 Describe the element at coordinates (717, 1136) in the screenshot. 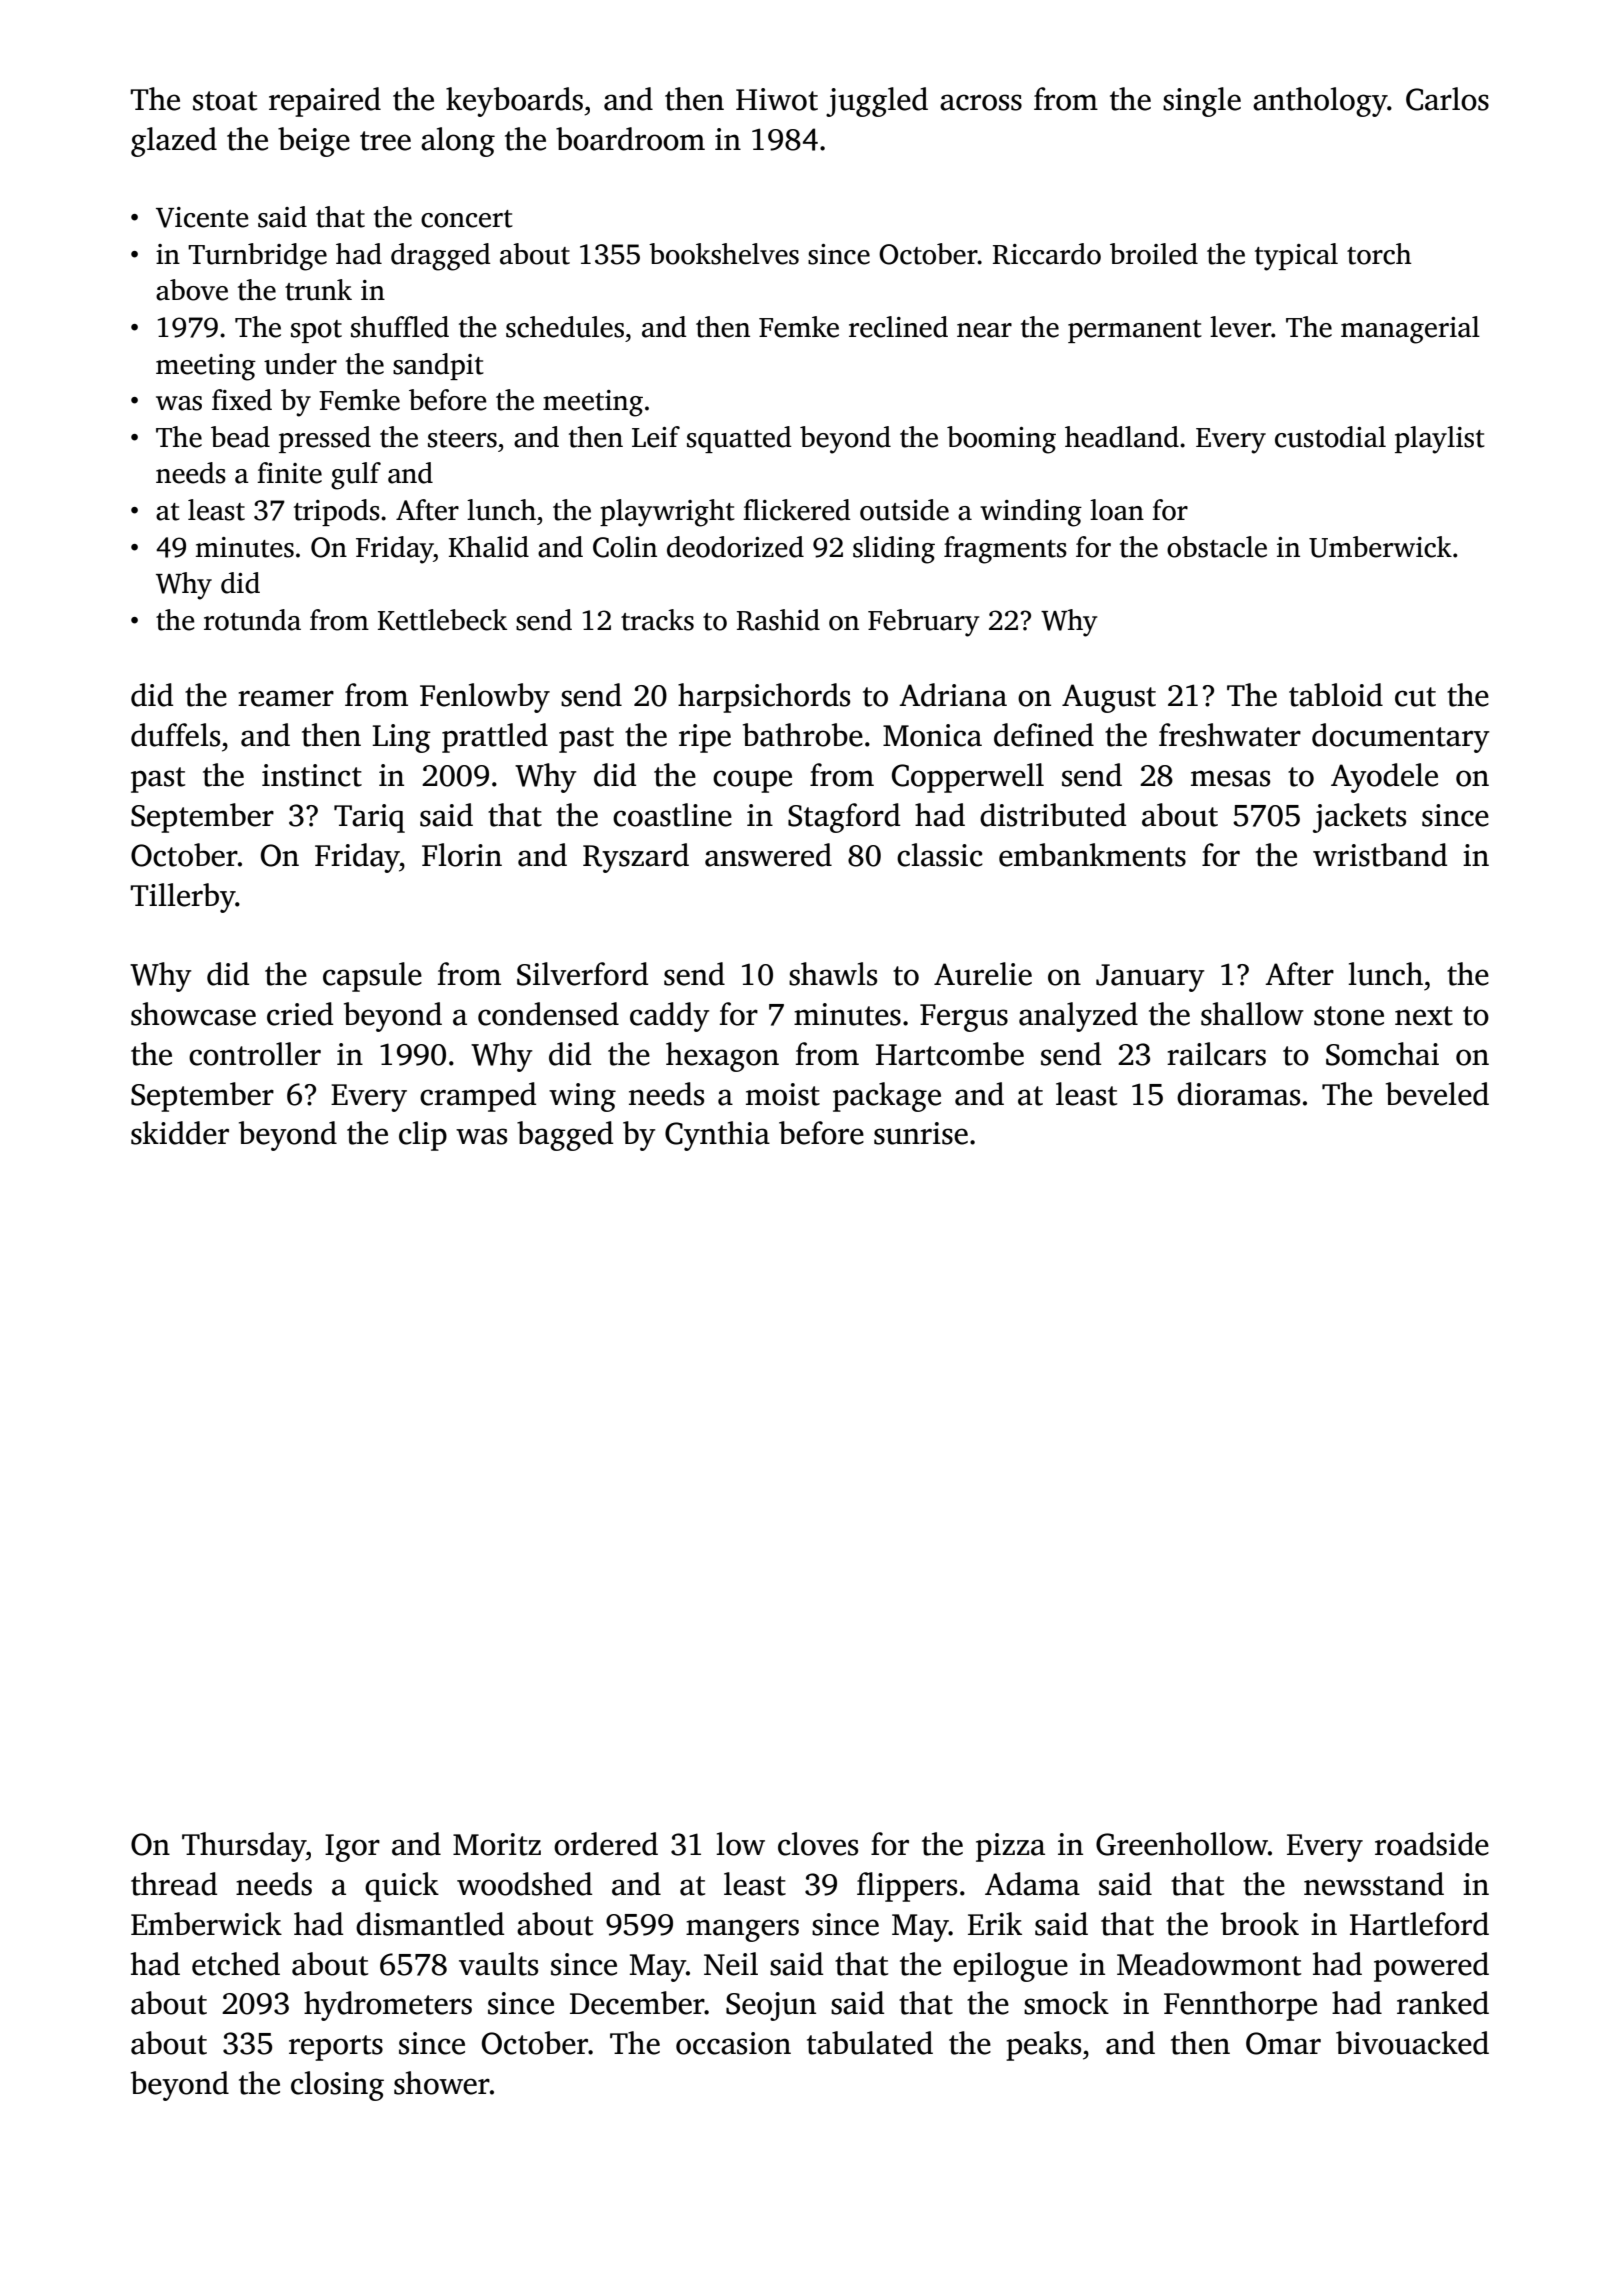

I see `Cynthia` at that location.
